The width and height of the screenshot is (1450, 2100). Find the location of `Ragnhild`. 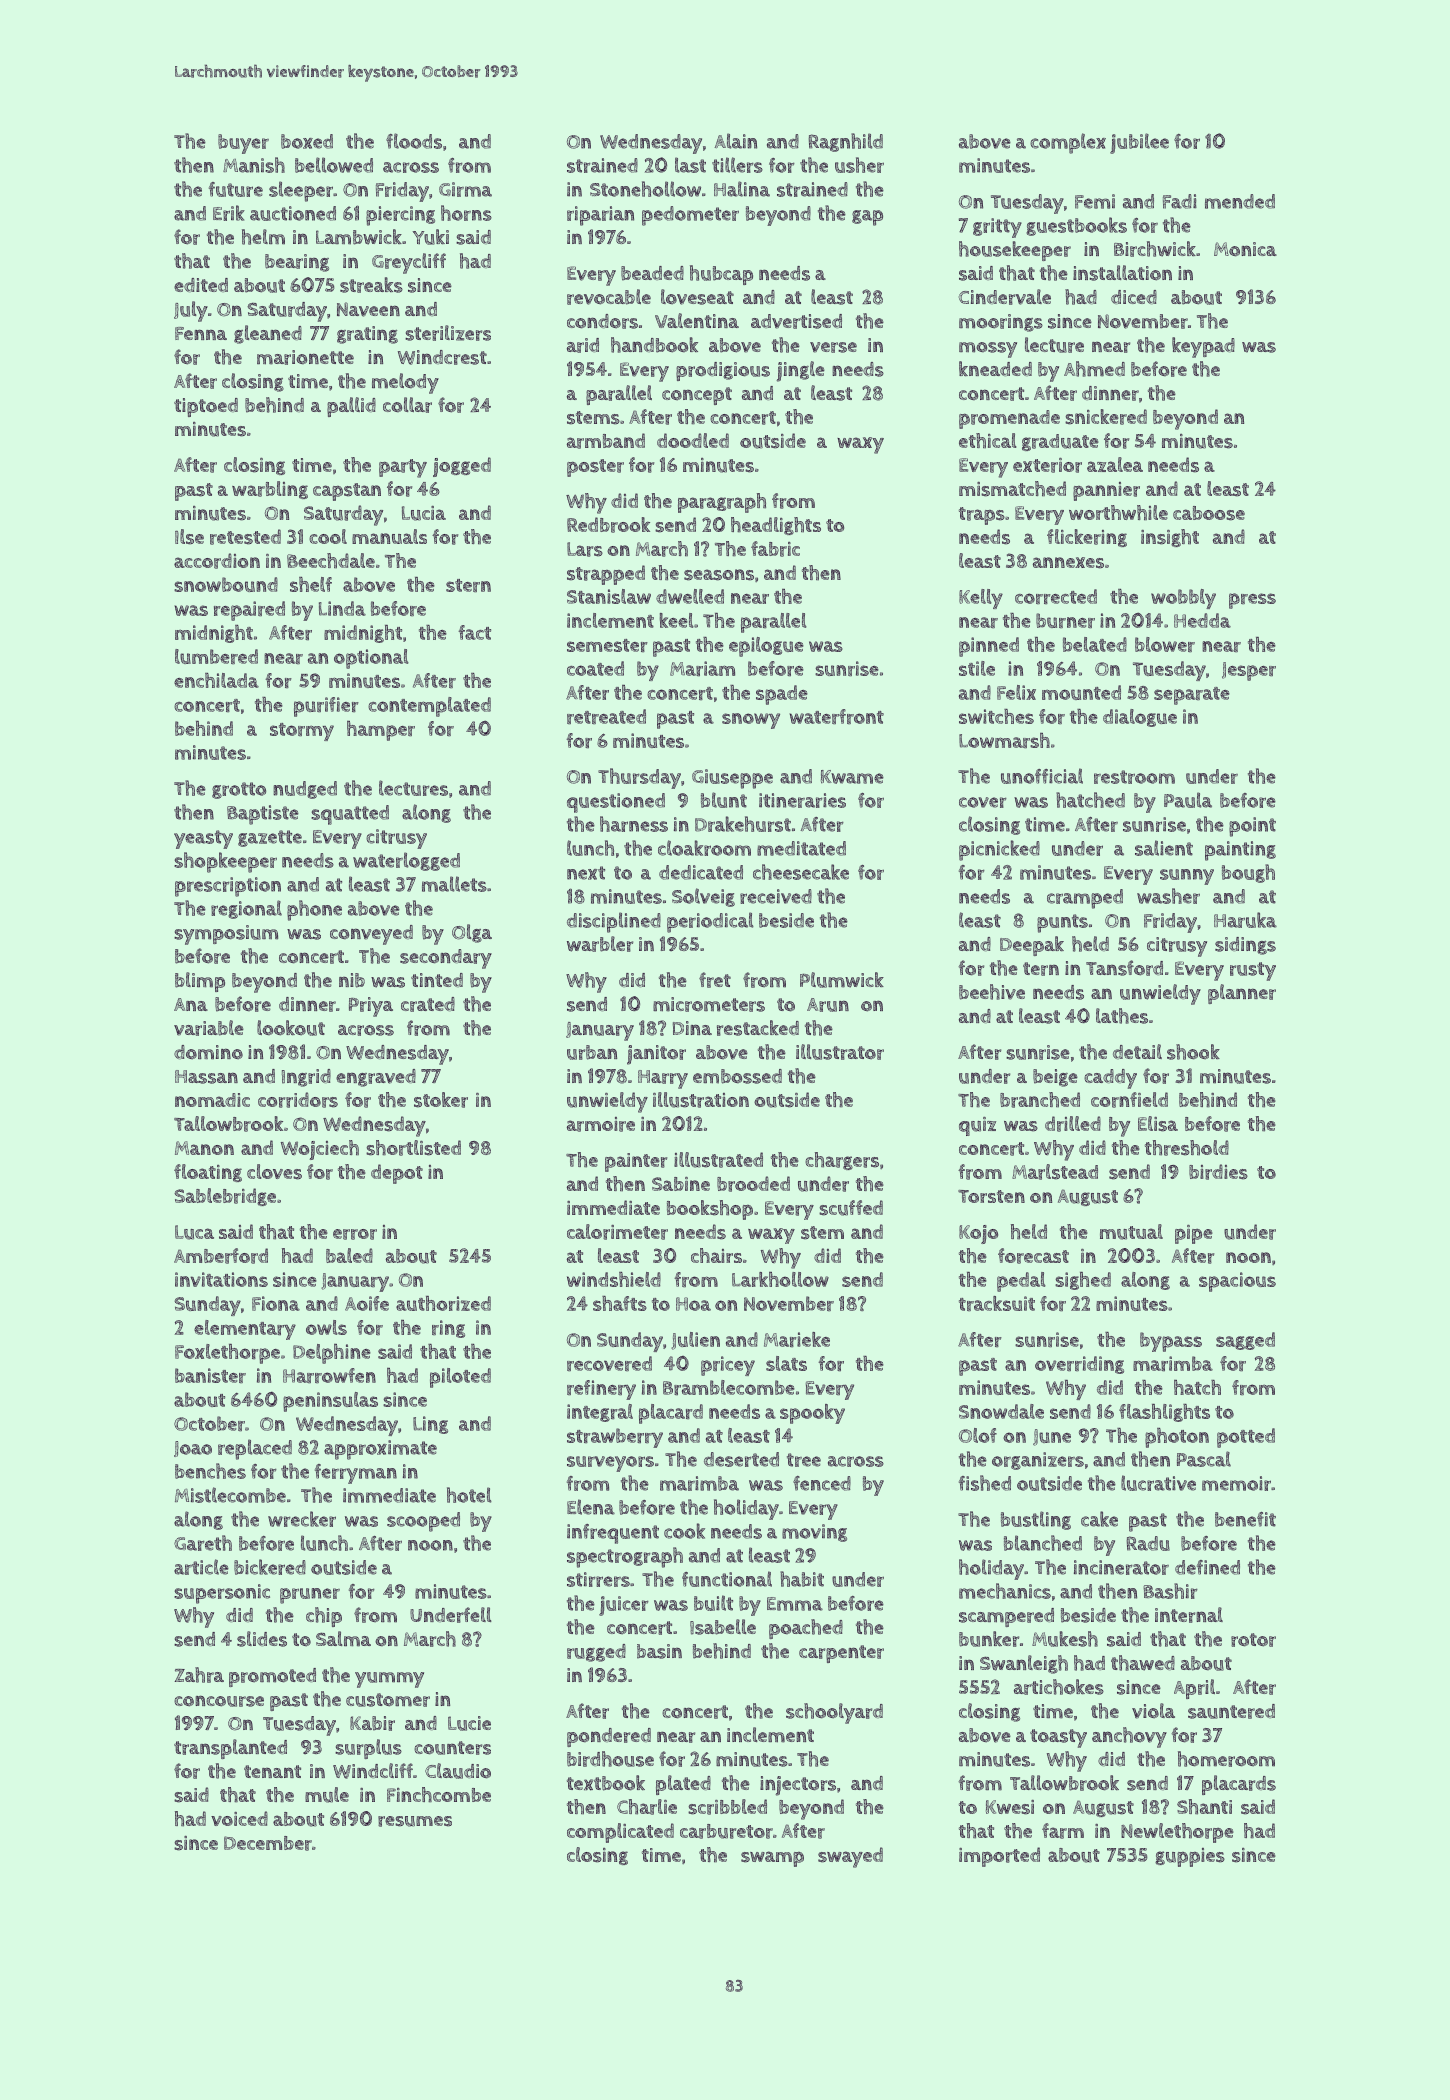

Ragnhild is located at coordinates (846, 142).
